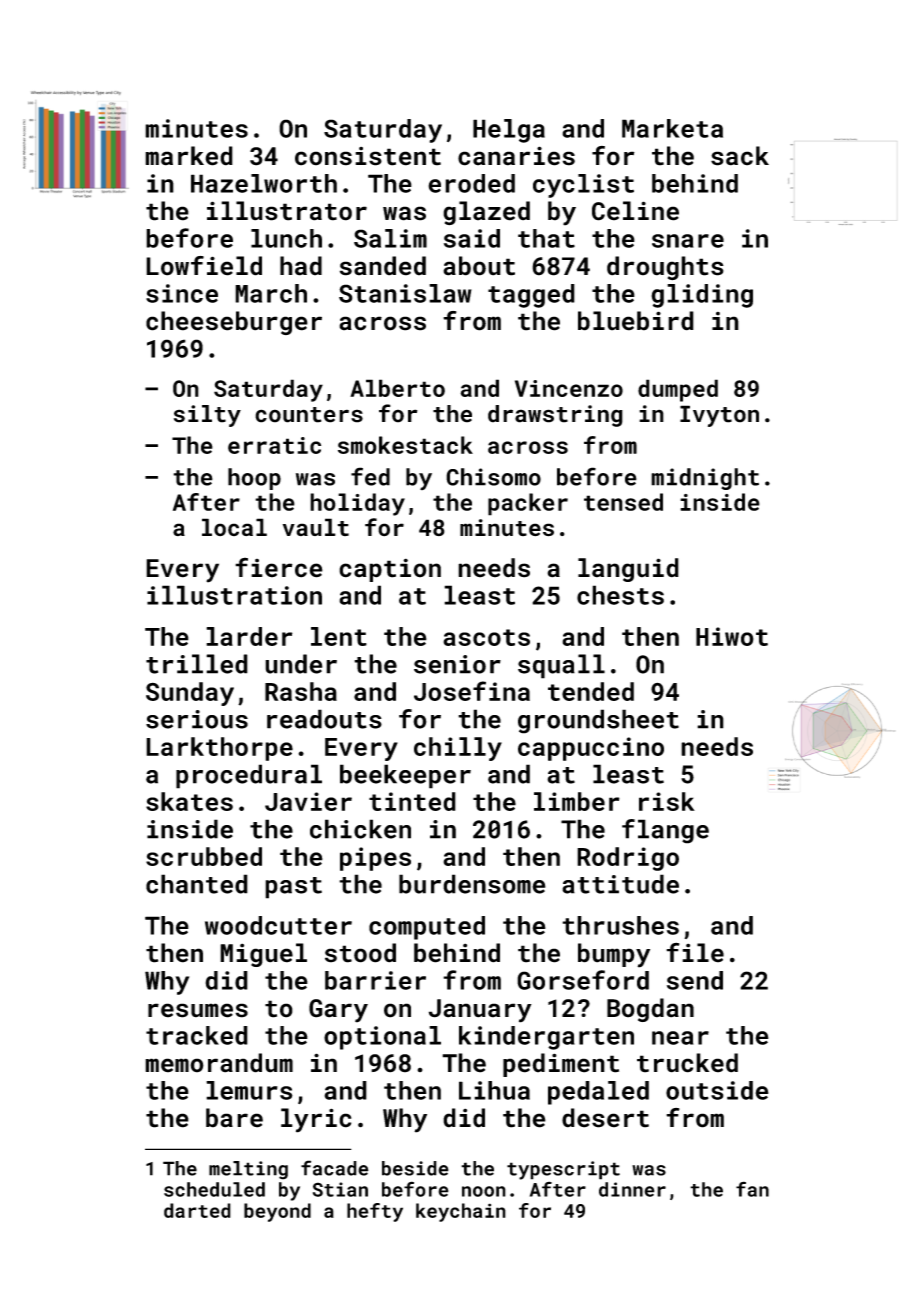 The image size is (924, 1311). What do you see at coordinates (197, 1210) in the screenshot?
I see `darted` at bounding box center [197, 1210].
